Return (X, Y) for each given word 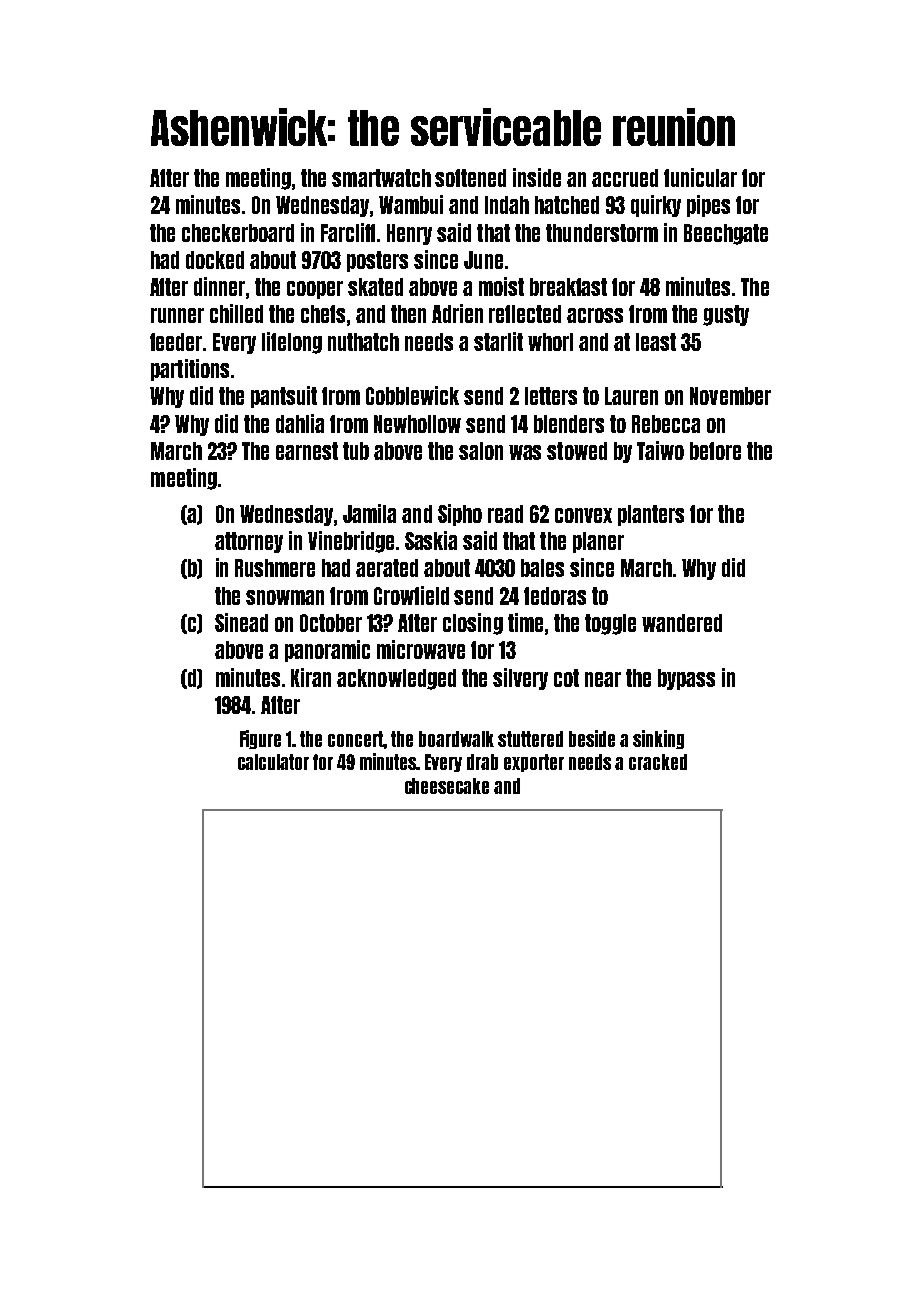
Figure (260, 739)
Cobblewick (412, 395)
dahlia (300, 423)
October (331, 623)
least (656, 342)
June (483, 260)
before (715, 451)
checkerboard (238, 233)
